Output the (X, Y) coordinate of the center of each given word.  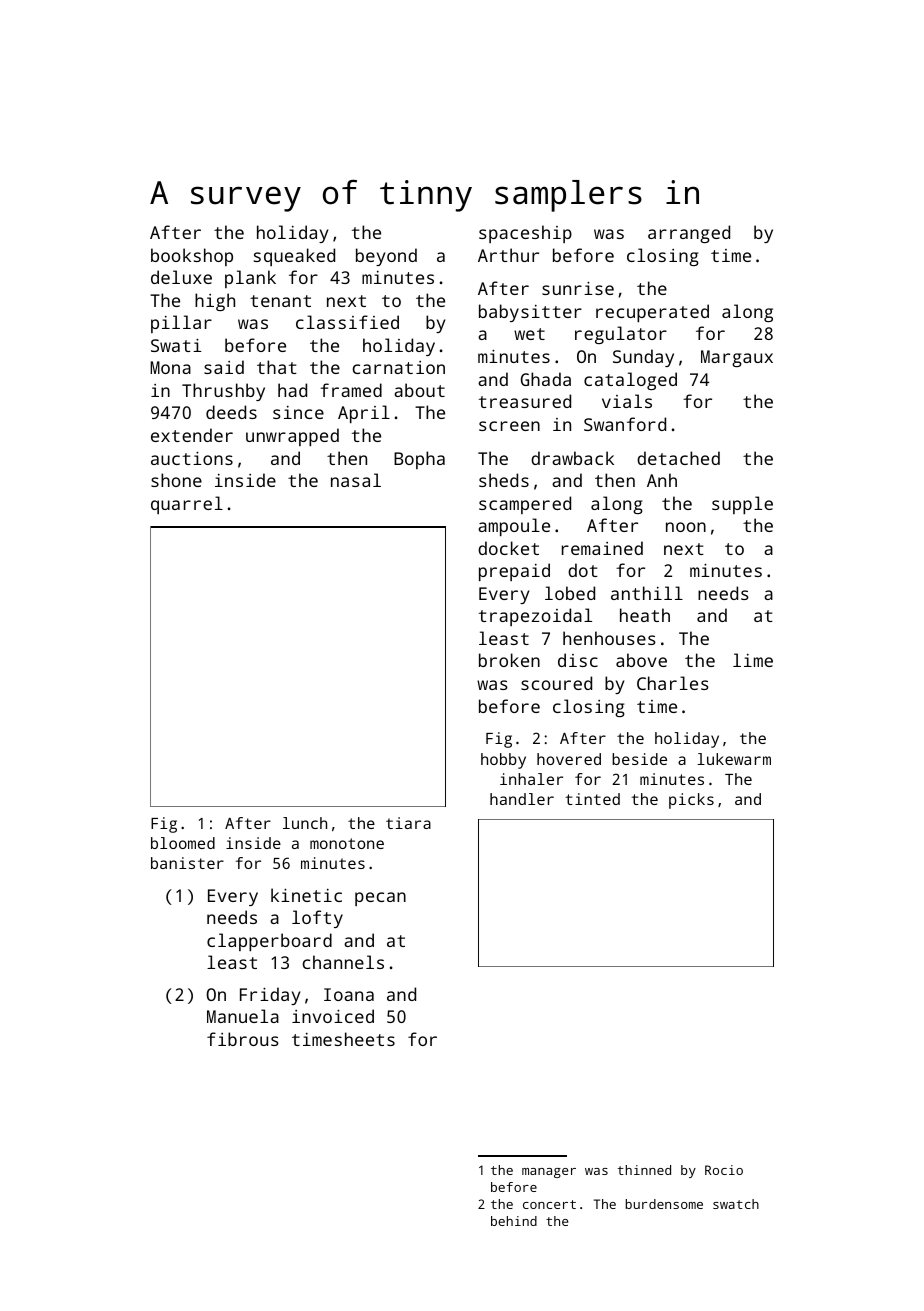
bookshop (192, 257)
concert (549, 1204)
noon (686, 527)
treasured (525, 401)
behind (514, 1221)
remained (602, 548)
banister (187, 863)
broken (509, 660)
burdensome (664, 1204)
